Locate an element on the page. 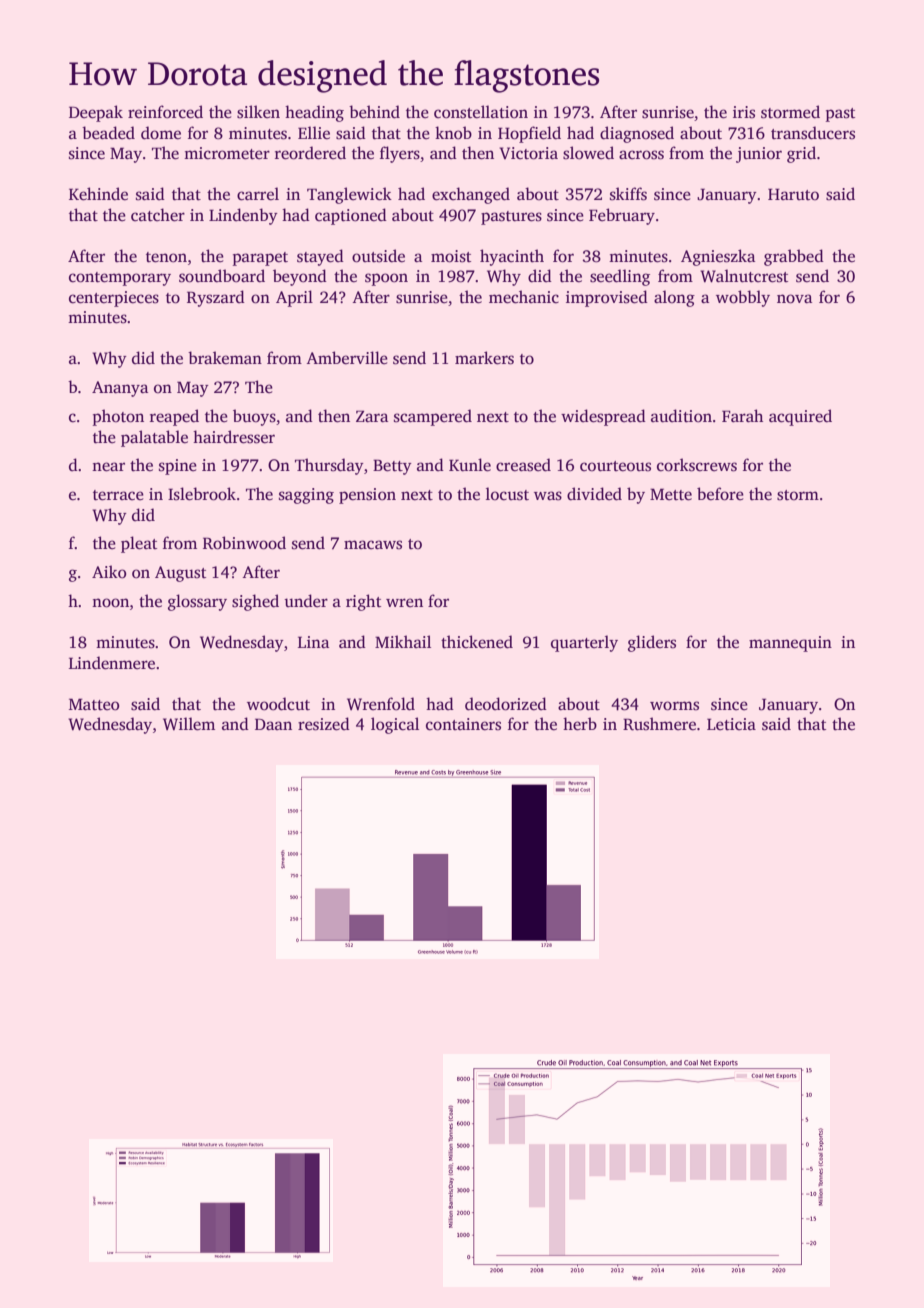  mannequin is located at coordinates (790, 644).
